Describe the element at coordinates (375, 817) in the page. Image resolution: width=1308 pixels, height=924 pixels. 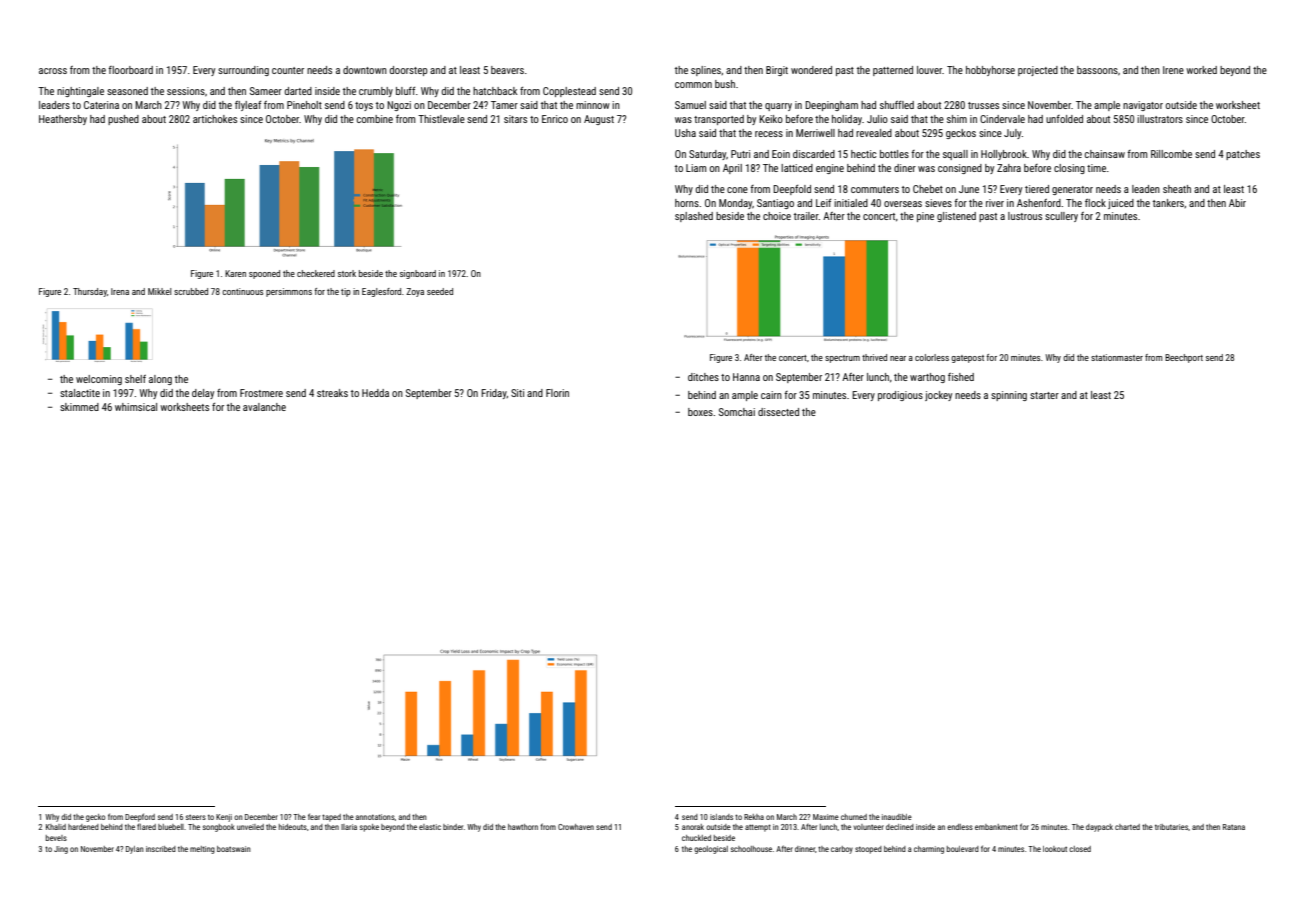
I see `annotations` at that location.
